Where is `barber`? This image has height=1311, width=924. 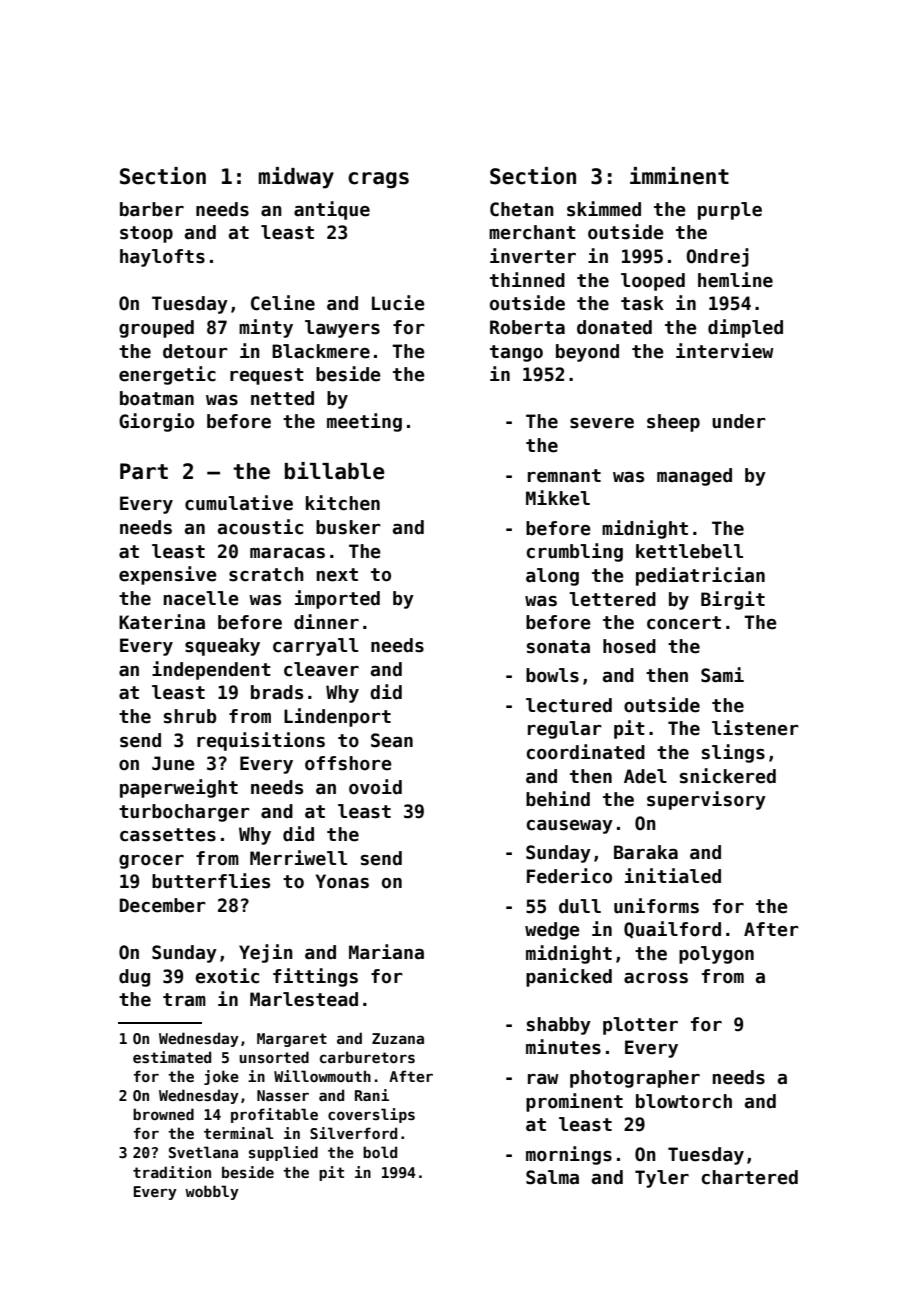 barber is located at coordinates (152, 209).
